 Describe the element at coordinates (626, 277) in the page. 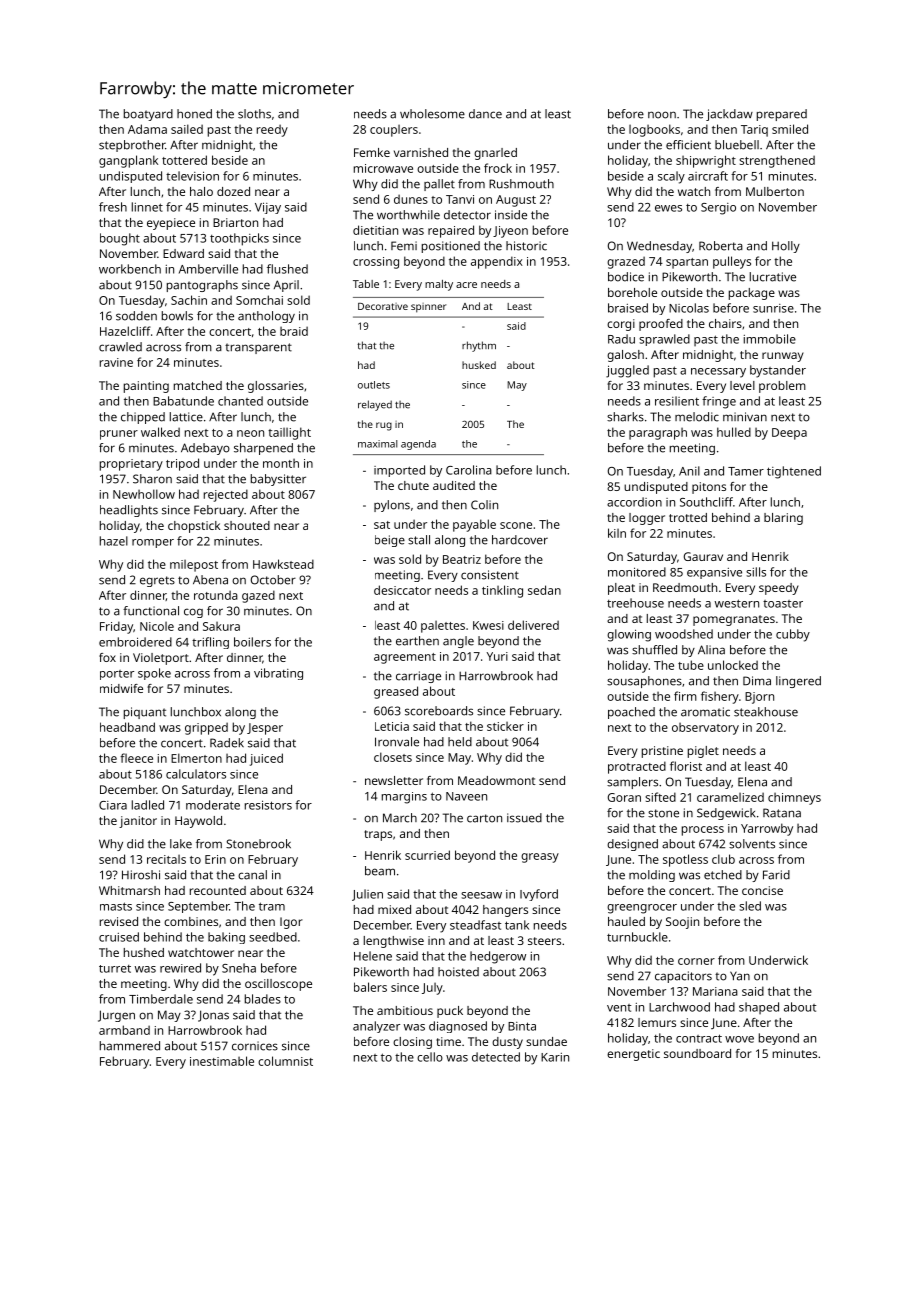

I see `bodice` at that location.
